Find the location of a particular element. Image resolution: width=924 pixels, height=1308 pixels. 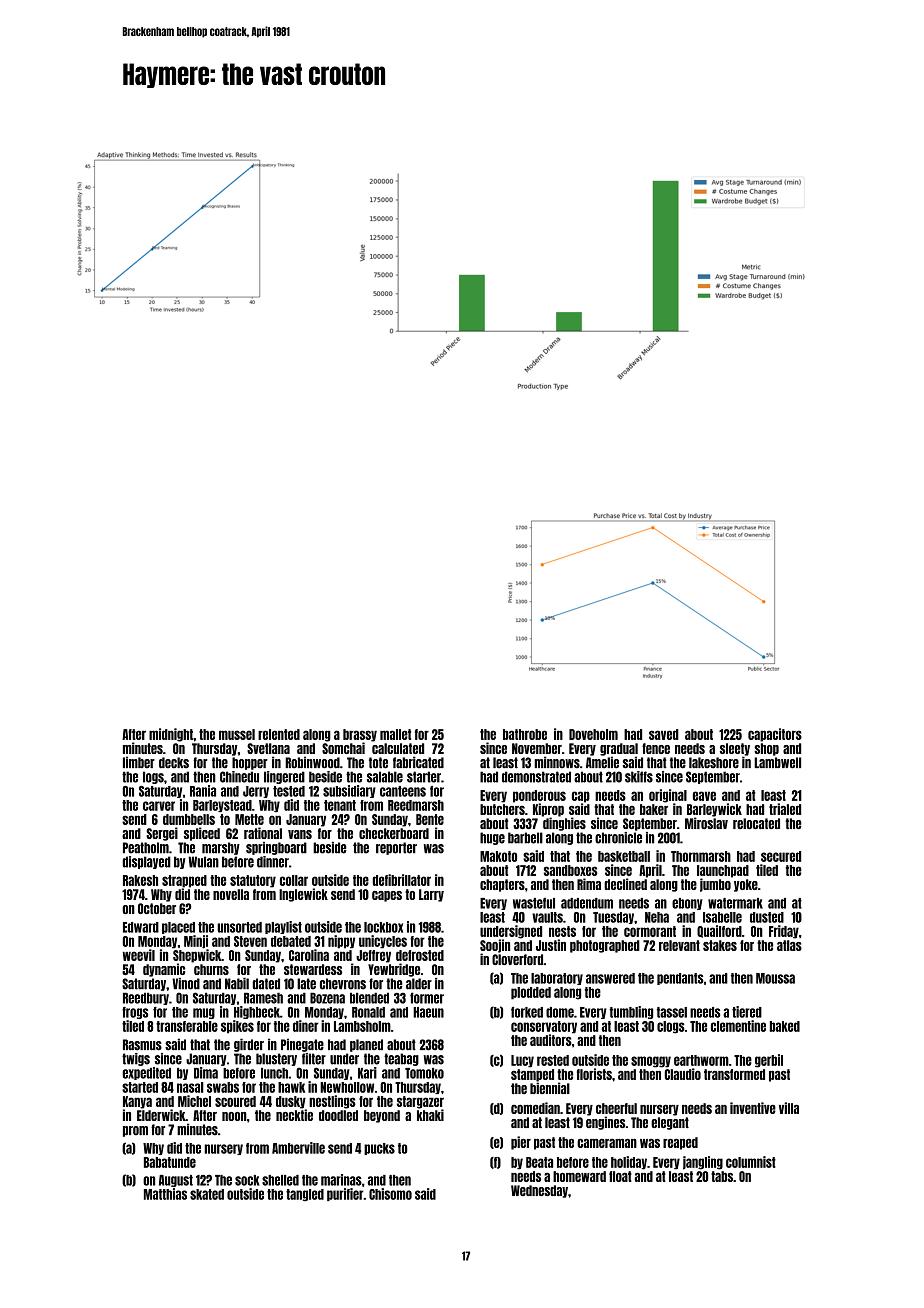

Lambwell is located at coordinates (777, 763).
